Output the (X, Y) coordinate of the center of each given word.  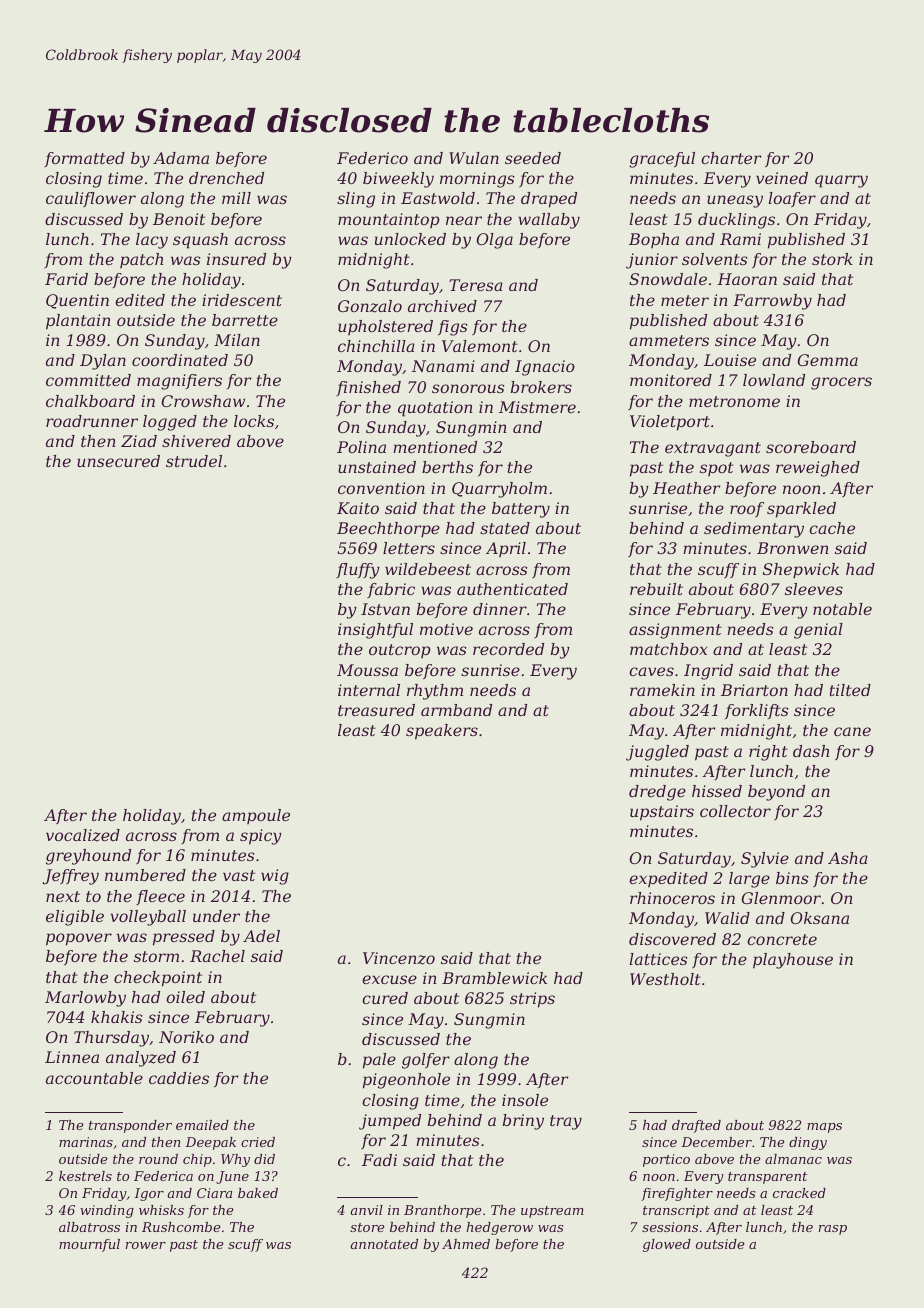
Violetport (670, 423)
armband (456, 710)
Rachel (217, 956)
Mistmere (537, 407)
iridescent (242, 300)
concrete (782, 939)
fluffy (358, 571)
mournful (89, 1245)
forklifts (757, 711)
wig (275, 877)
